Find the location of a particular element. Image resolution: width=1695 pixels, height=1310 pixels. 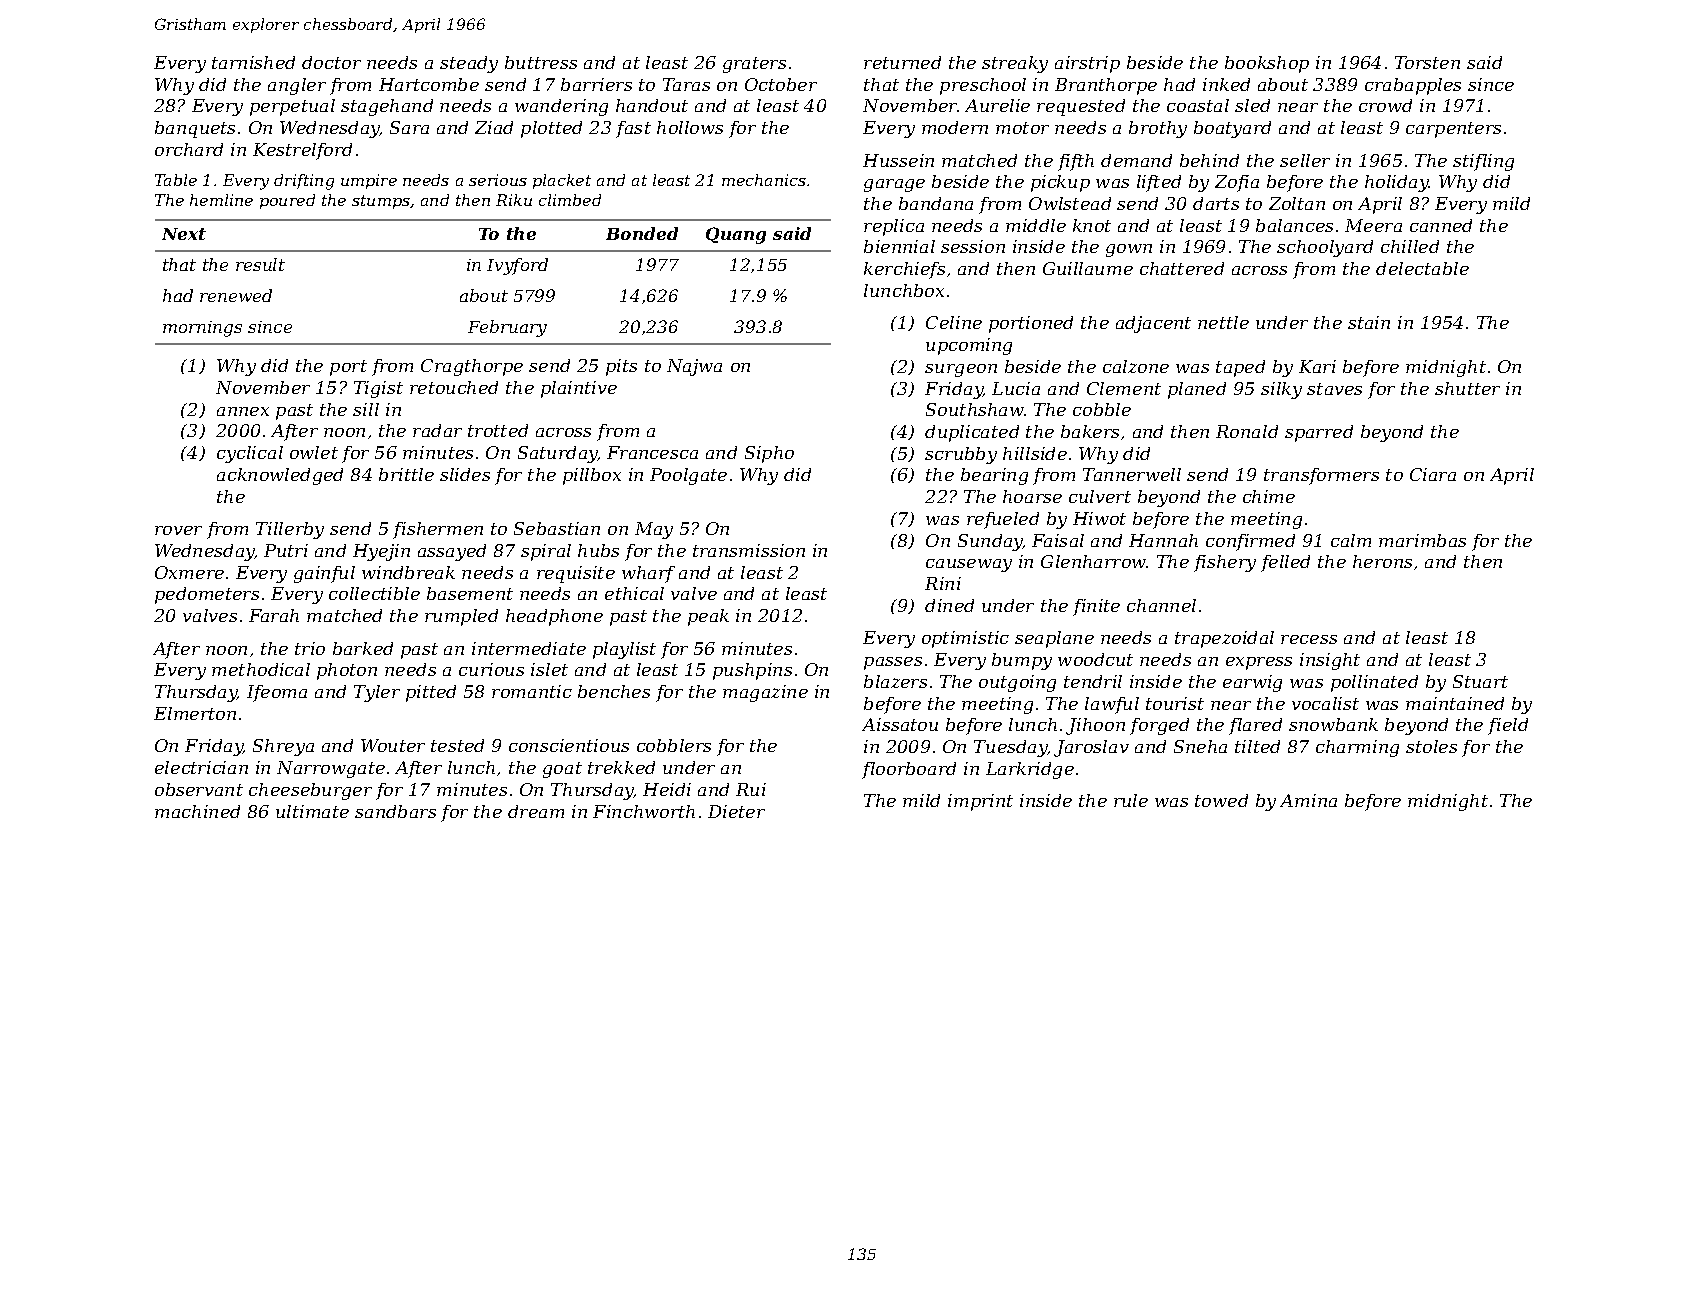

pedometers is located at coordinates (207, 595).
